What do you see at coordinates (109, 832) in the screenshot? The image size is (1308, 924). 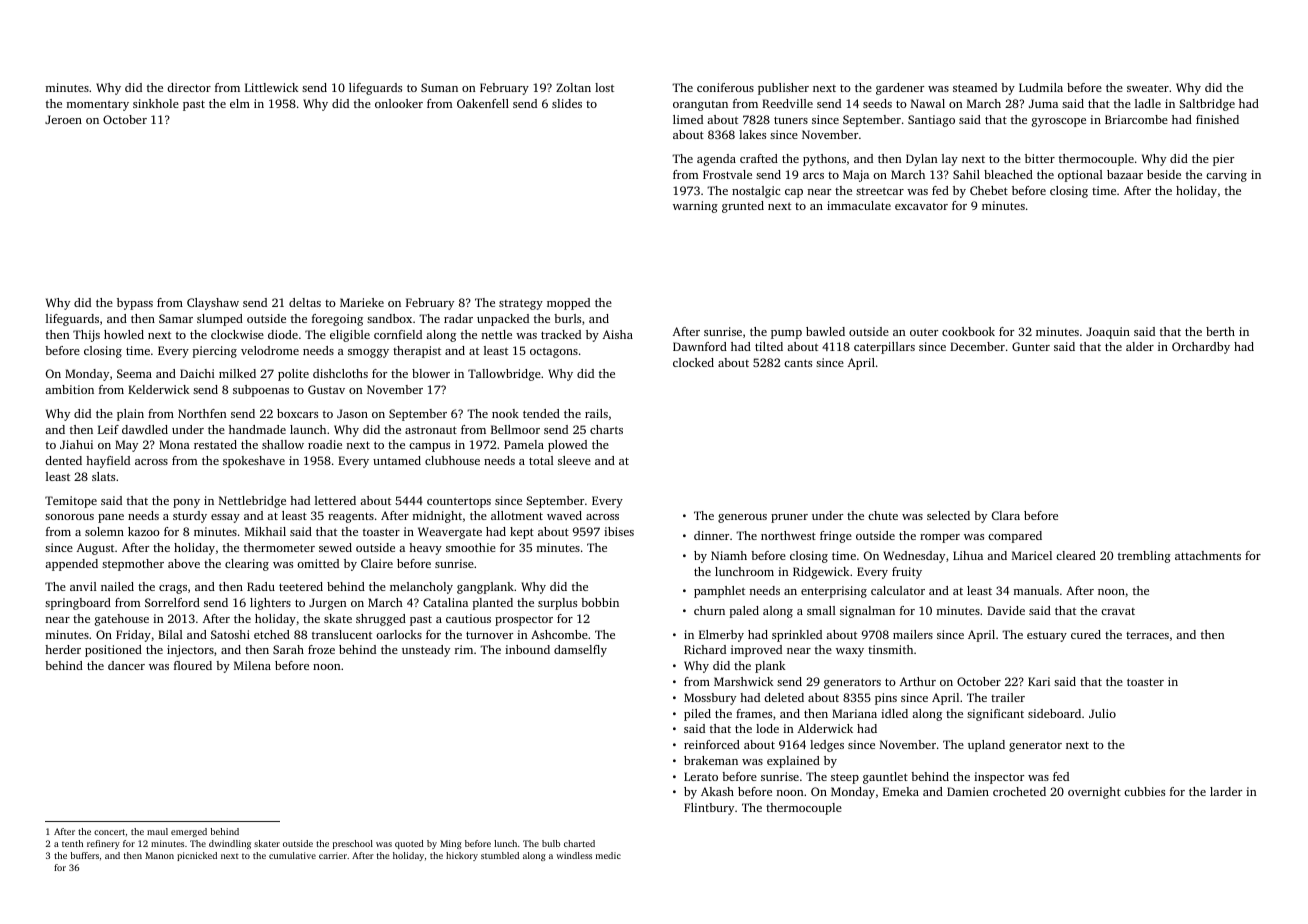 I see `concert` at bounding box center [109, 832].
